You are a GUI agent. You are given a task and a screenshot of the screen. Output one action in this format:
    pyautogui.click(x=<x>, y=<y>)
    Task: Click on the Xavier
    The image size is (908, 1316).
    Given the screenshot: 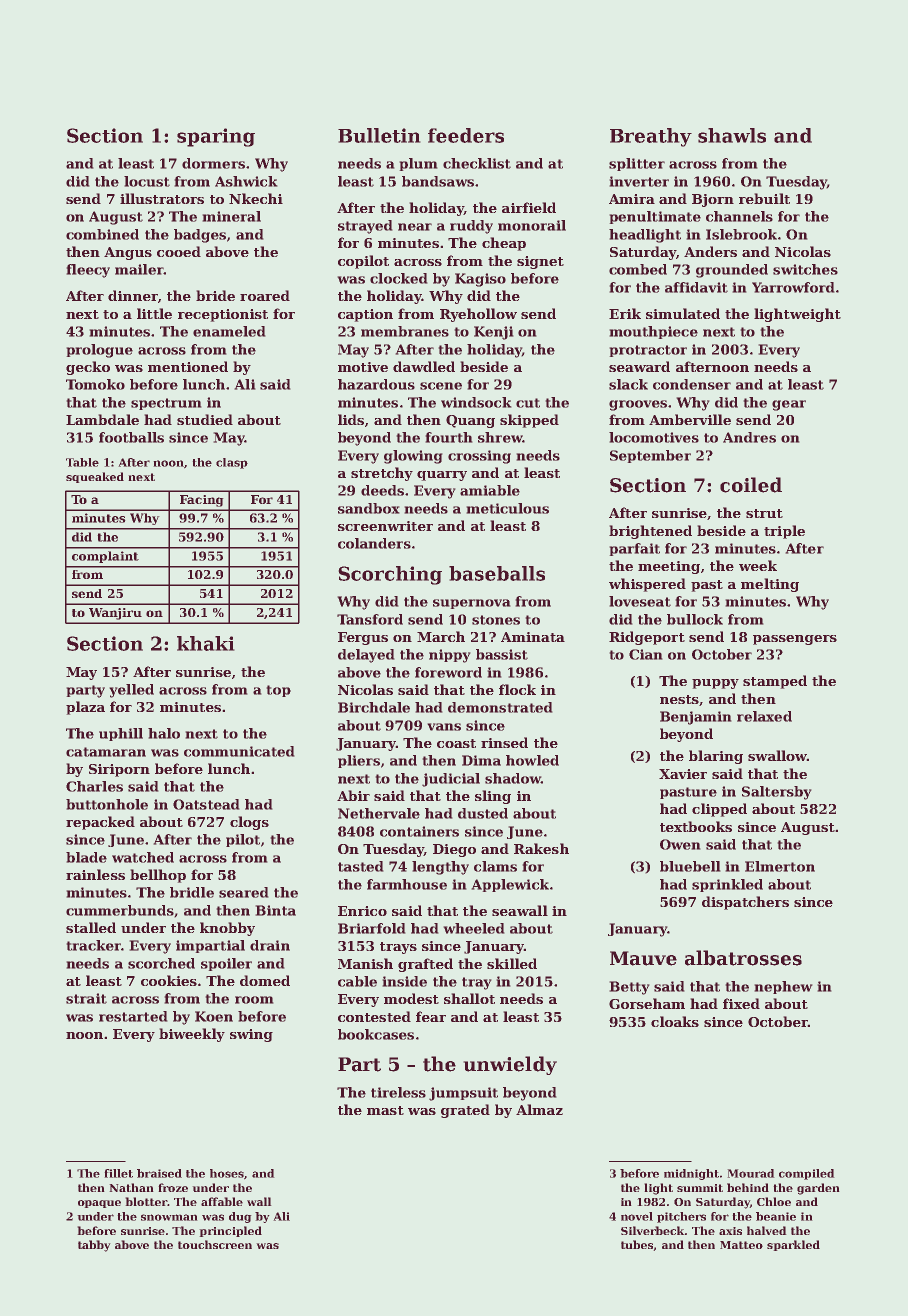 What is the action you would take?
    pyautogui.click(x=683, y=774)
